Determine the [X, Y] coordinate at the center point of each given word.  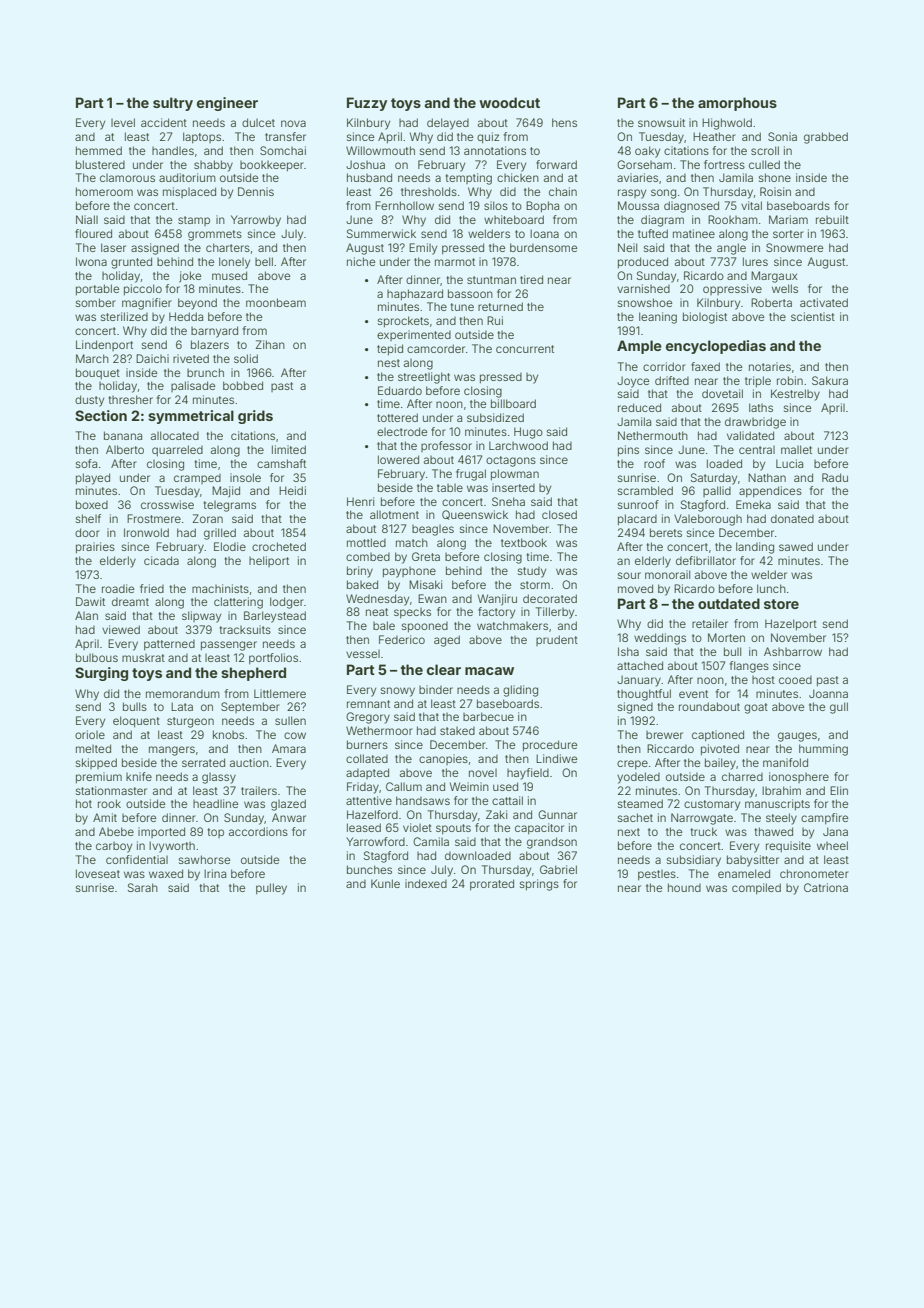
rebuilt [832, 219]
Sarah [143, 887]
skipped [96, 763]
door [87, 532]
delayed [448, 124]
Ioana [544, 233]
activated [824, 302]
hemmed [99, 150]
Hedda [186, 316]
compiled [756, 889]
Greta [426, 556]
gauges [797, 737]
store [781, 604]
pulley [271, 889]
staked [457, 731]
